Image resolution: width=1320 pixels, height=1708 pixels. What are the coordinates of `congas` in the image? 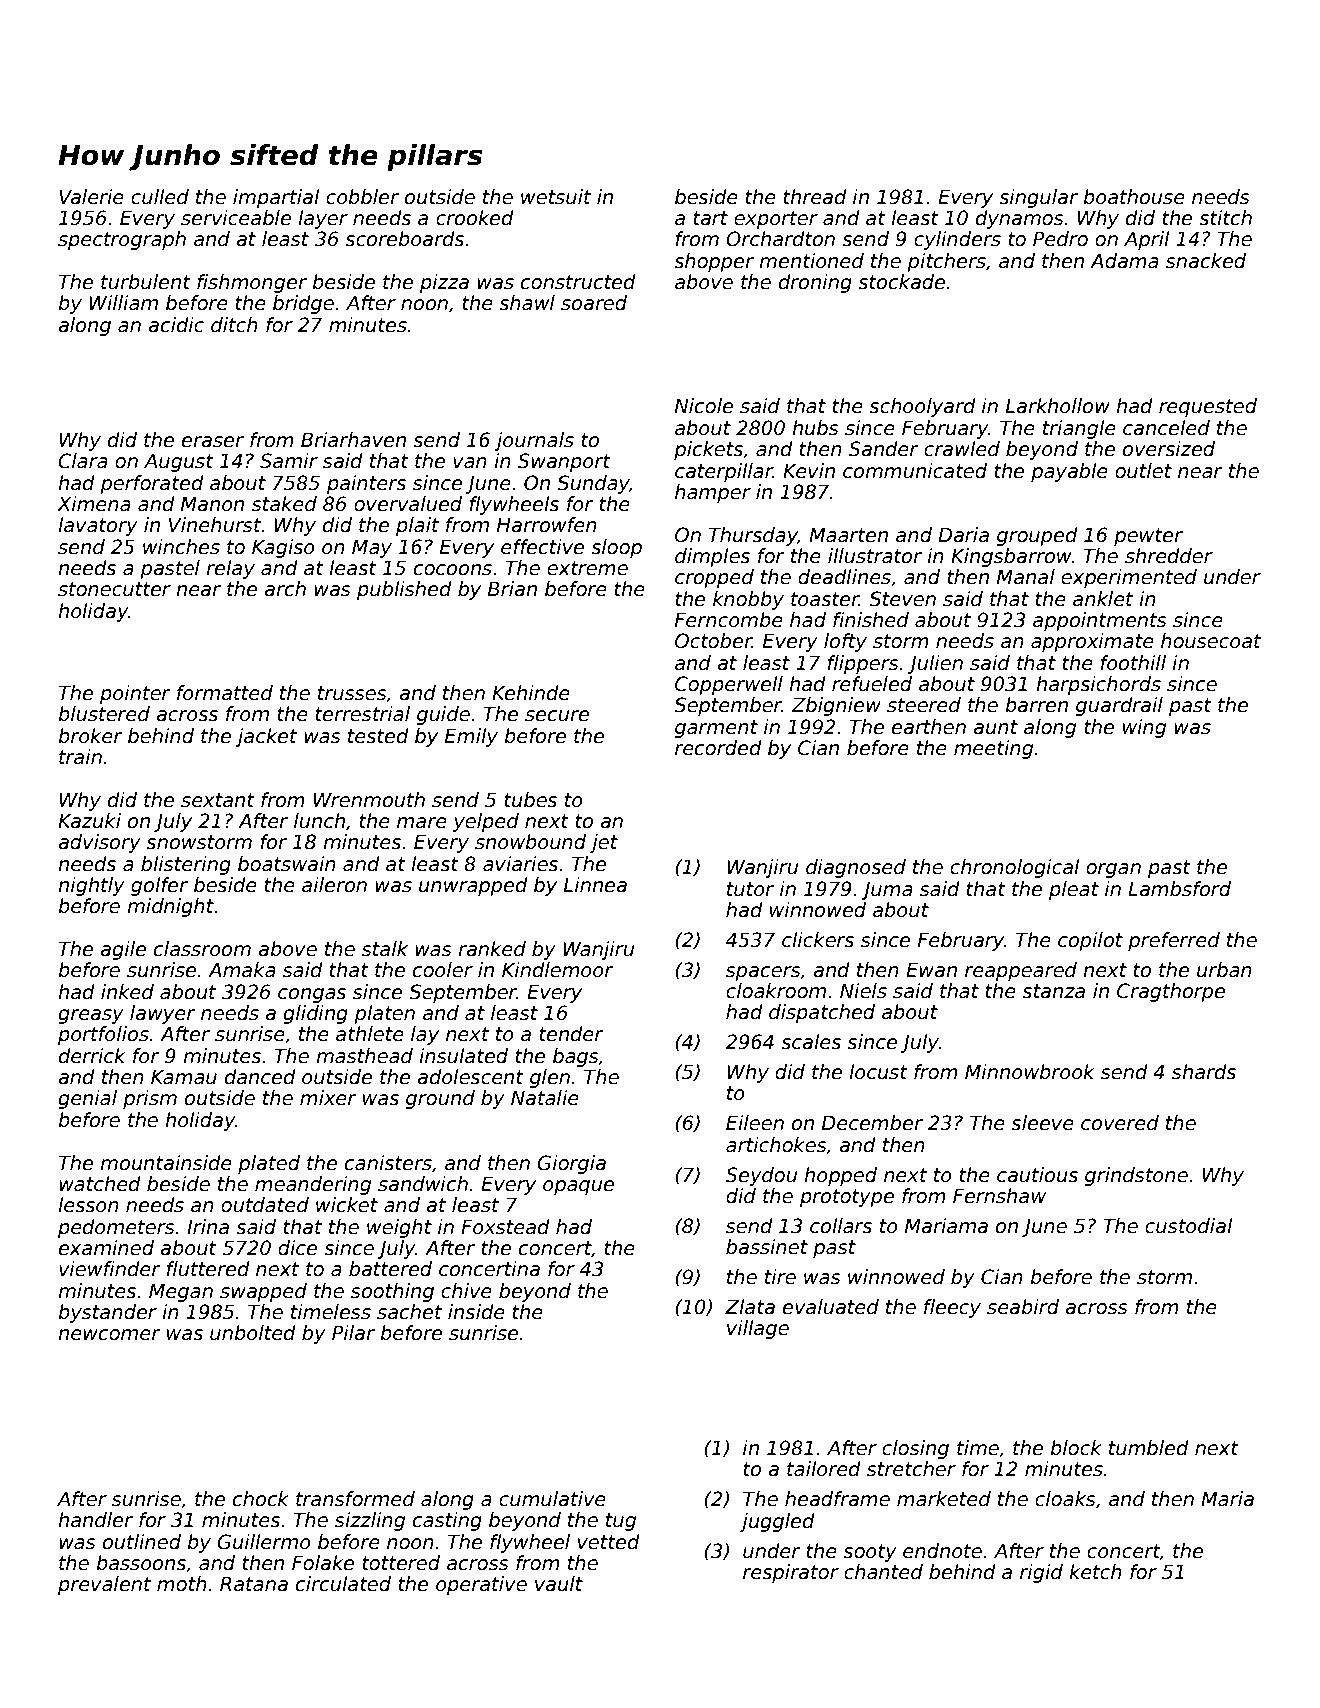 It's located at (312, 995).
